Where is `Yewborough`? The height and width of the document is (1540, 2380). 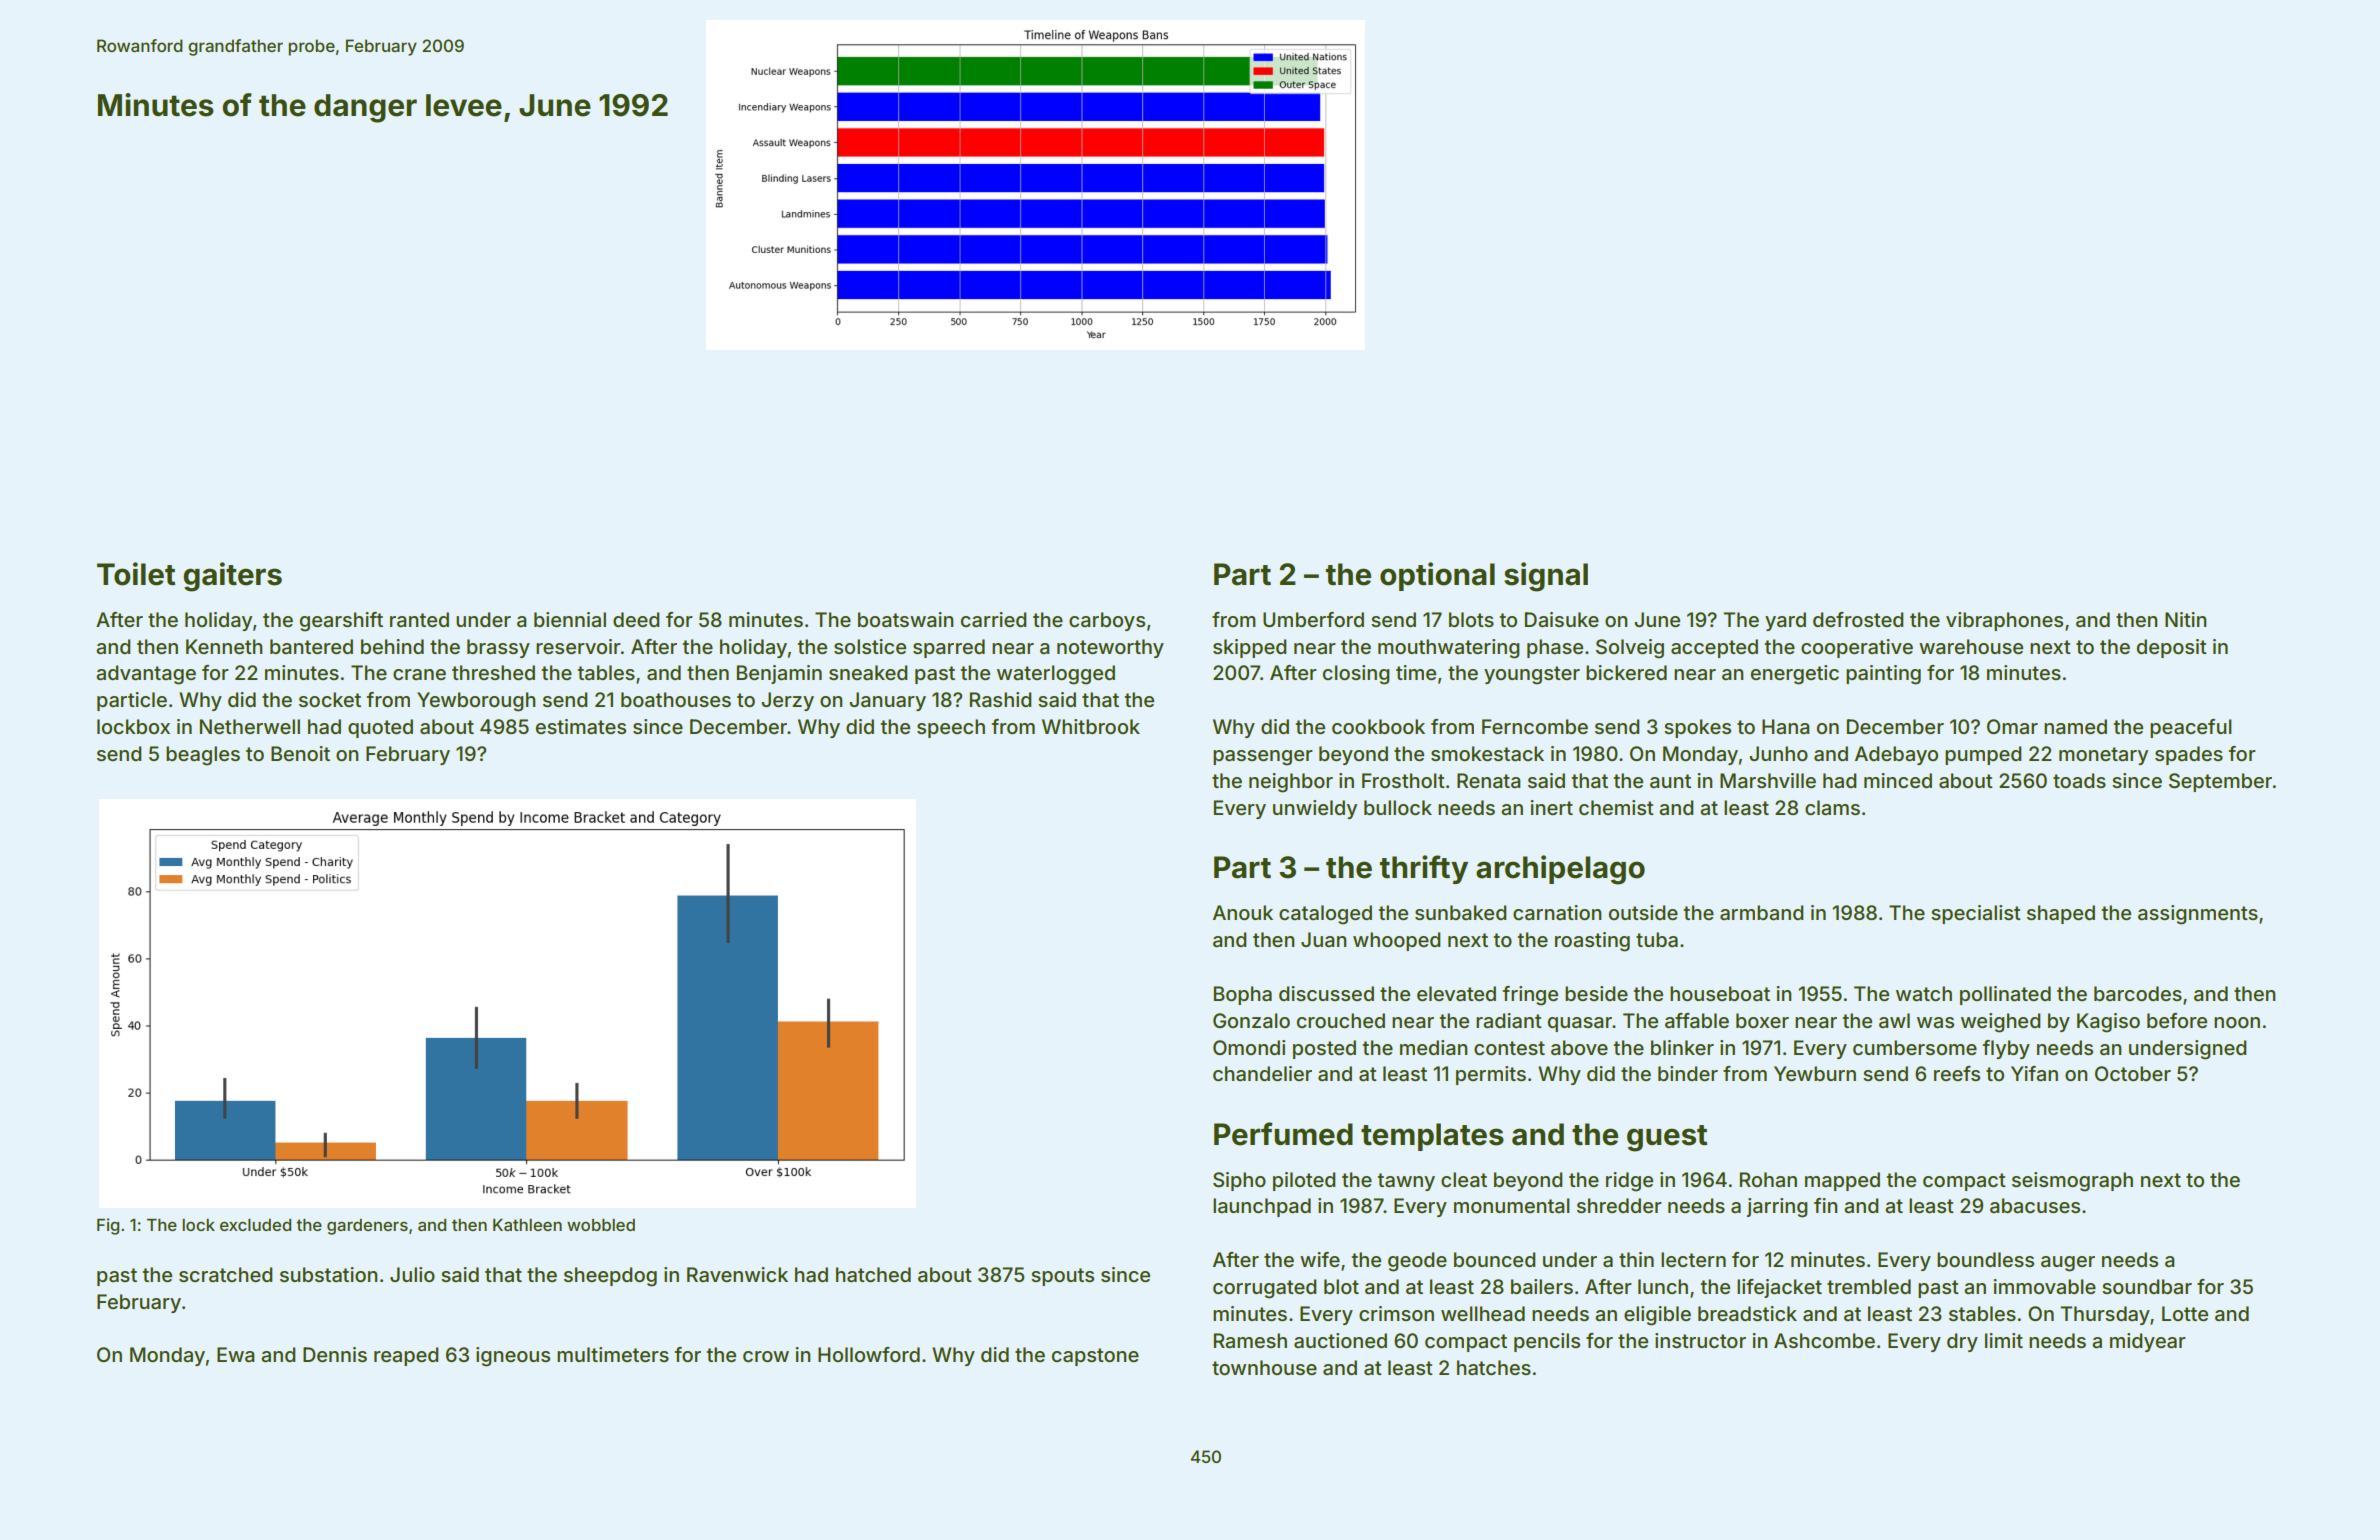 Yewborough is located at coordinates (476, 702).
